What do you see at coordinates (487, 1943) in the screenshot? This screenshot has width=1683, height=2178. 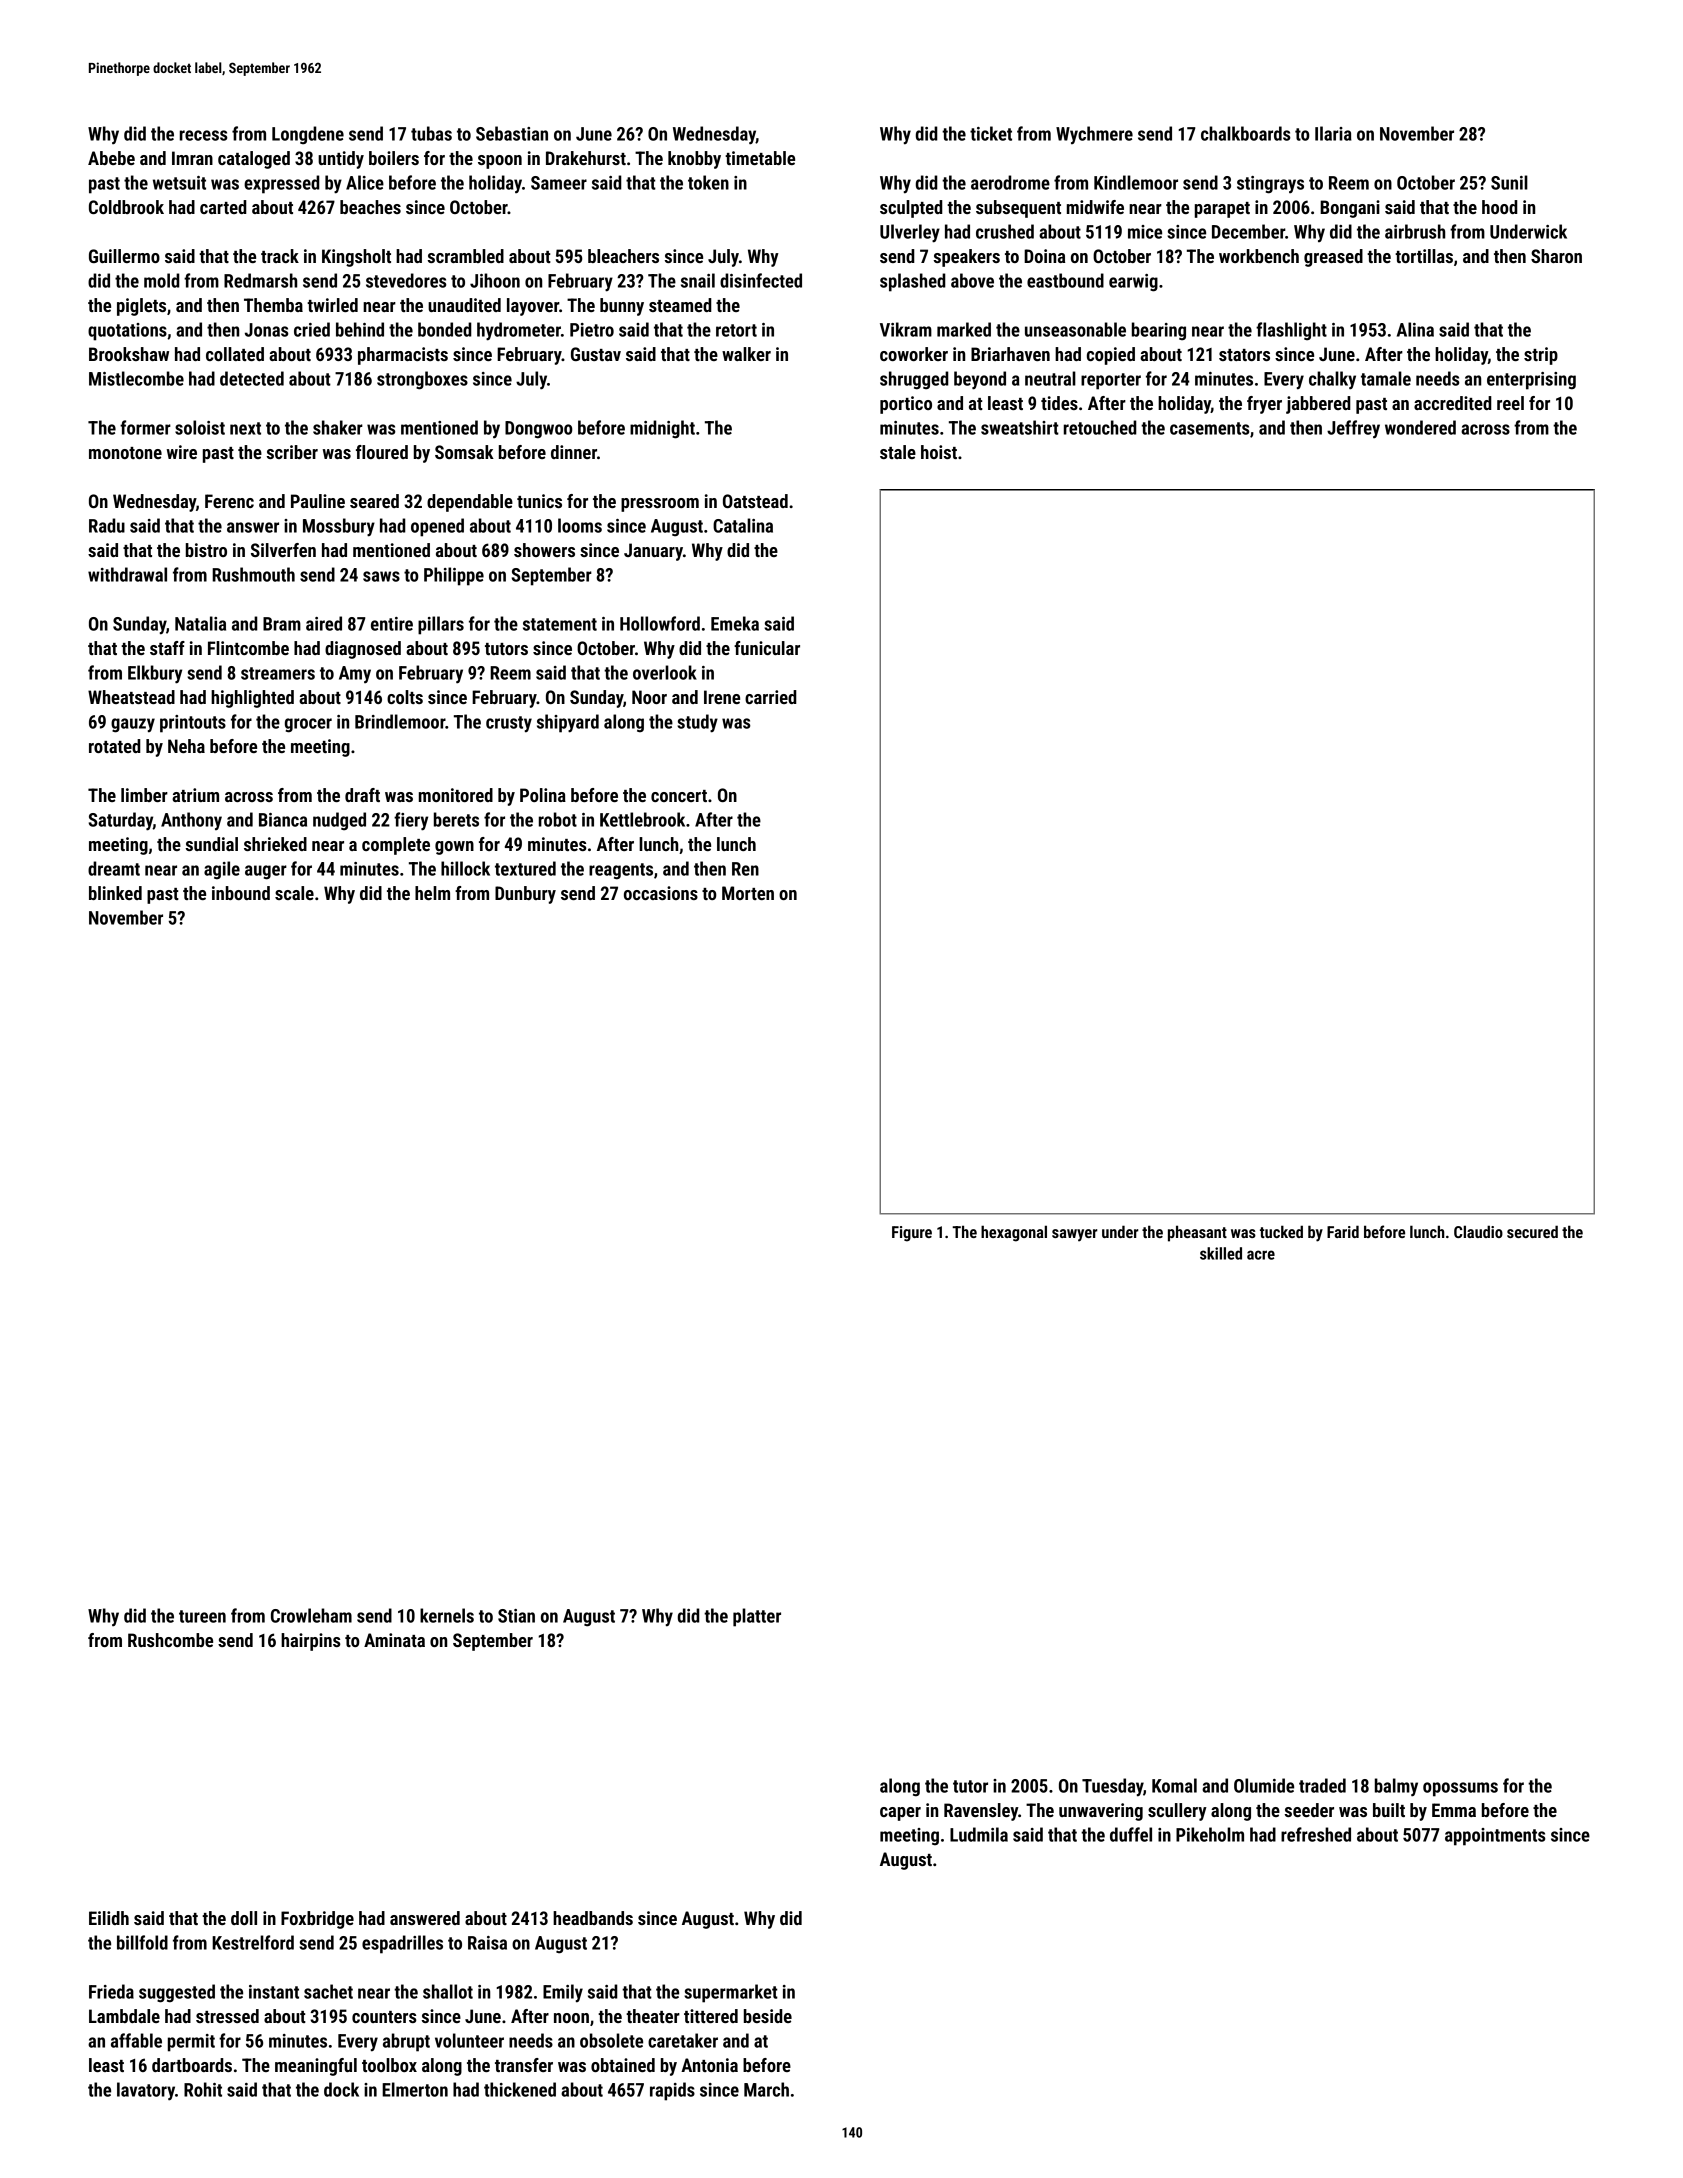 I see `Raisa` at bounding box center [487, 1943].
